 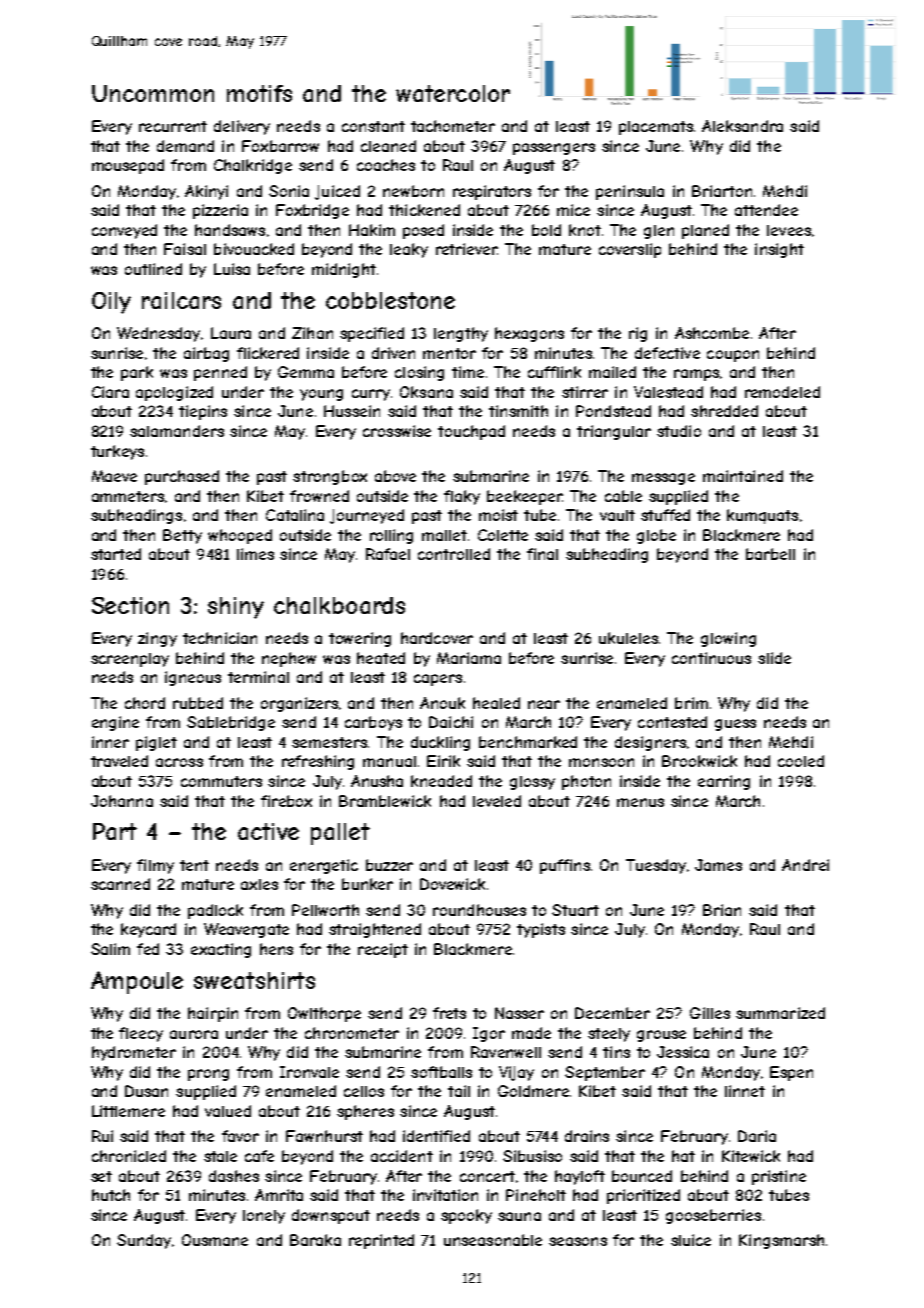 What do you see at coordinates (617, 515) in the screenshot?
I see `vault` at bounding box center [617, 515].
